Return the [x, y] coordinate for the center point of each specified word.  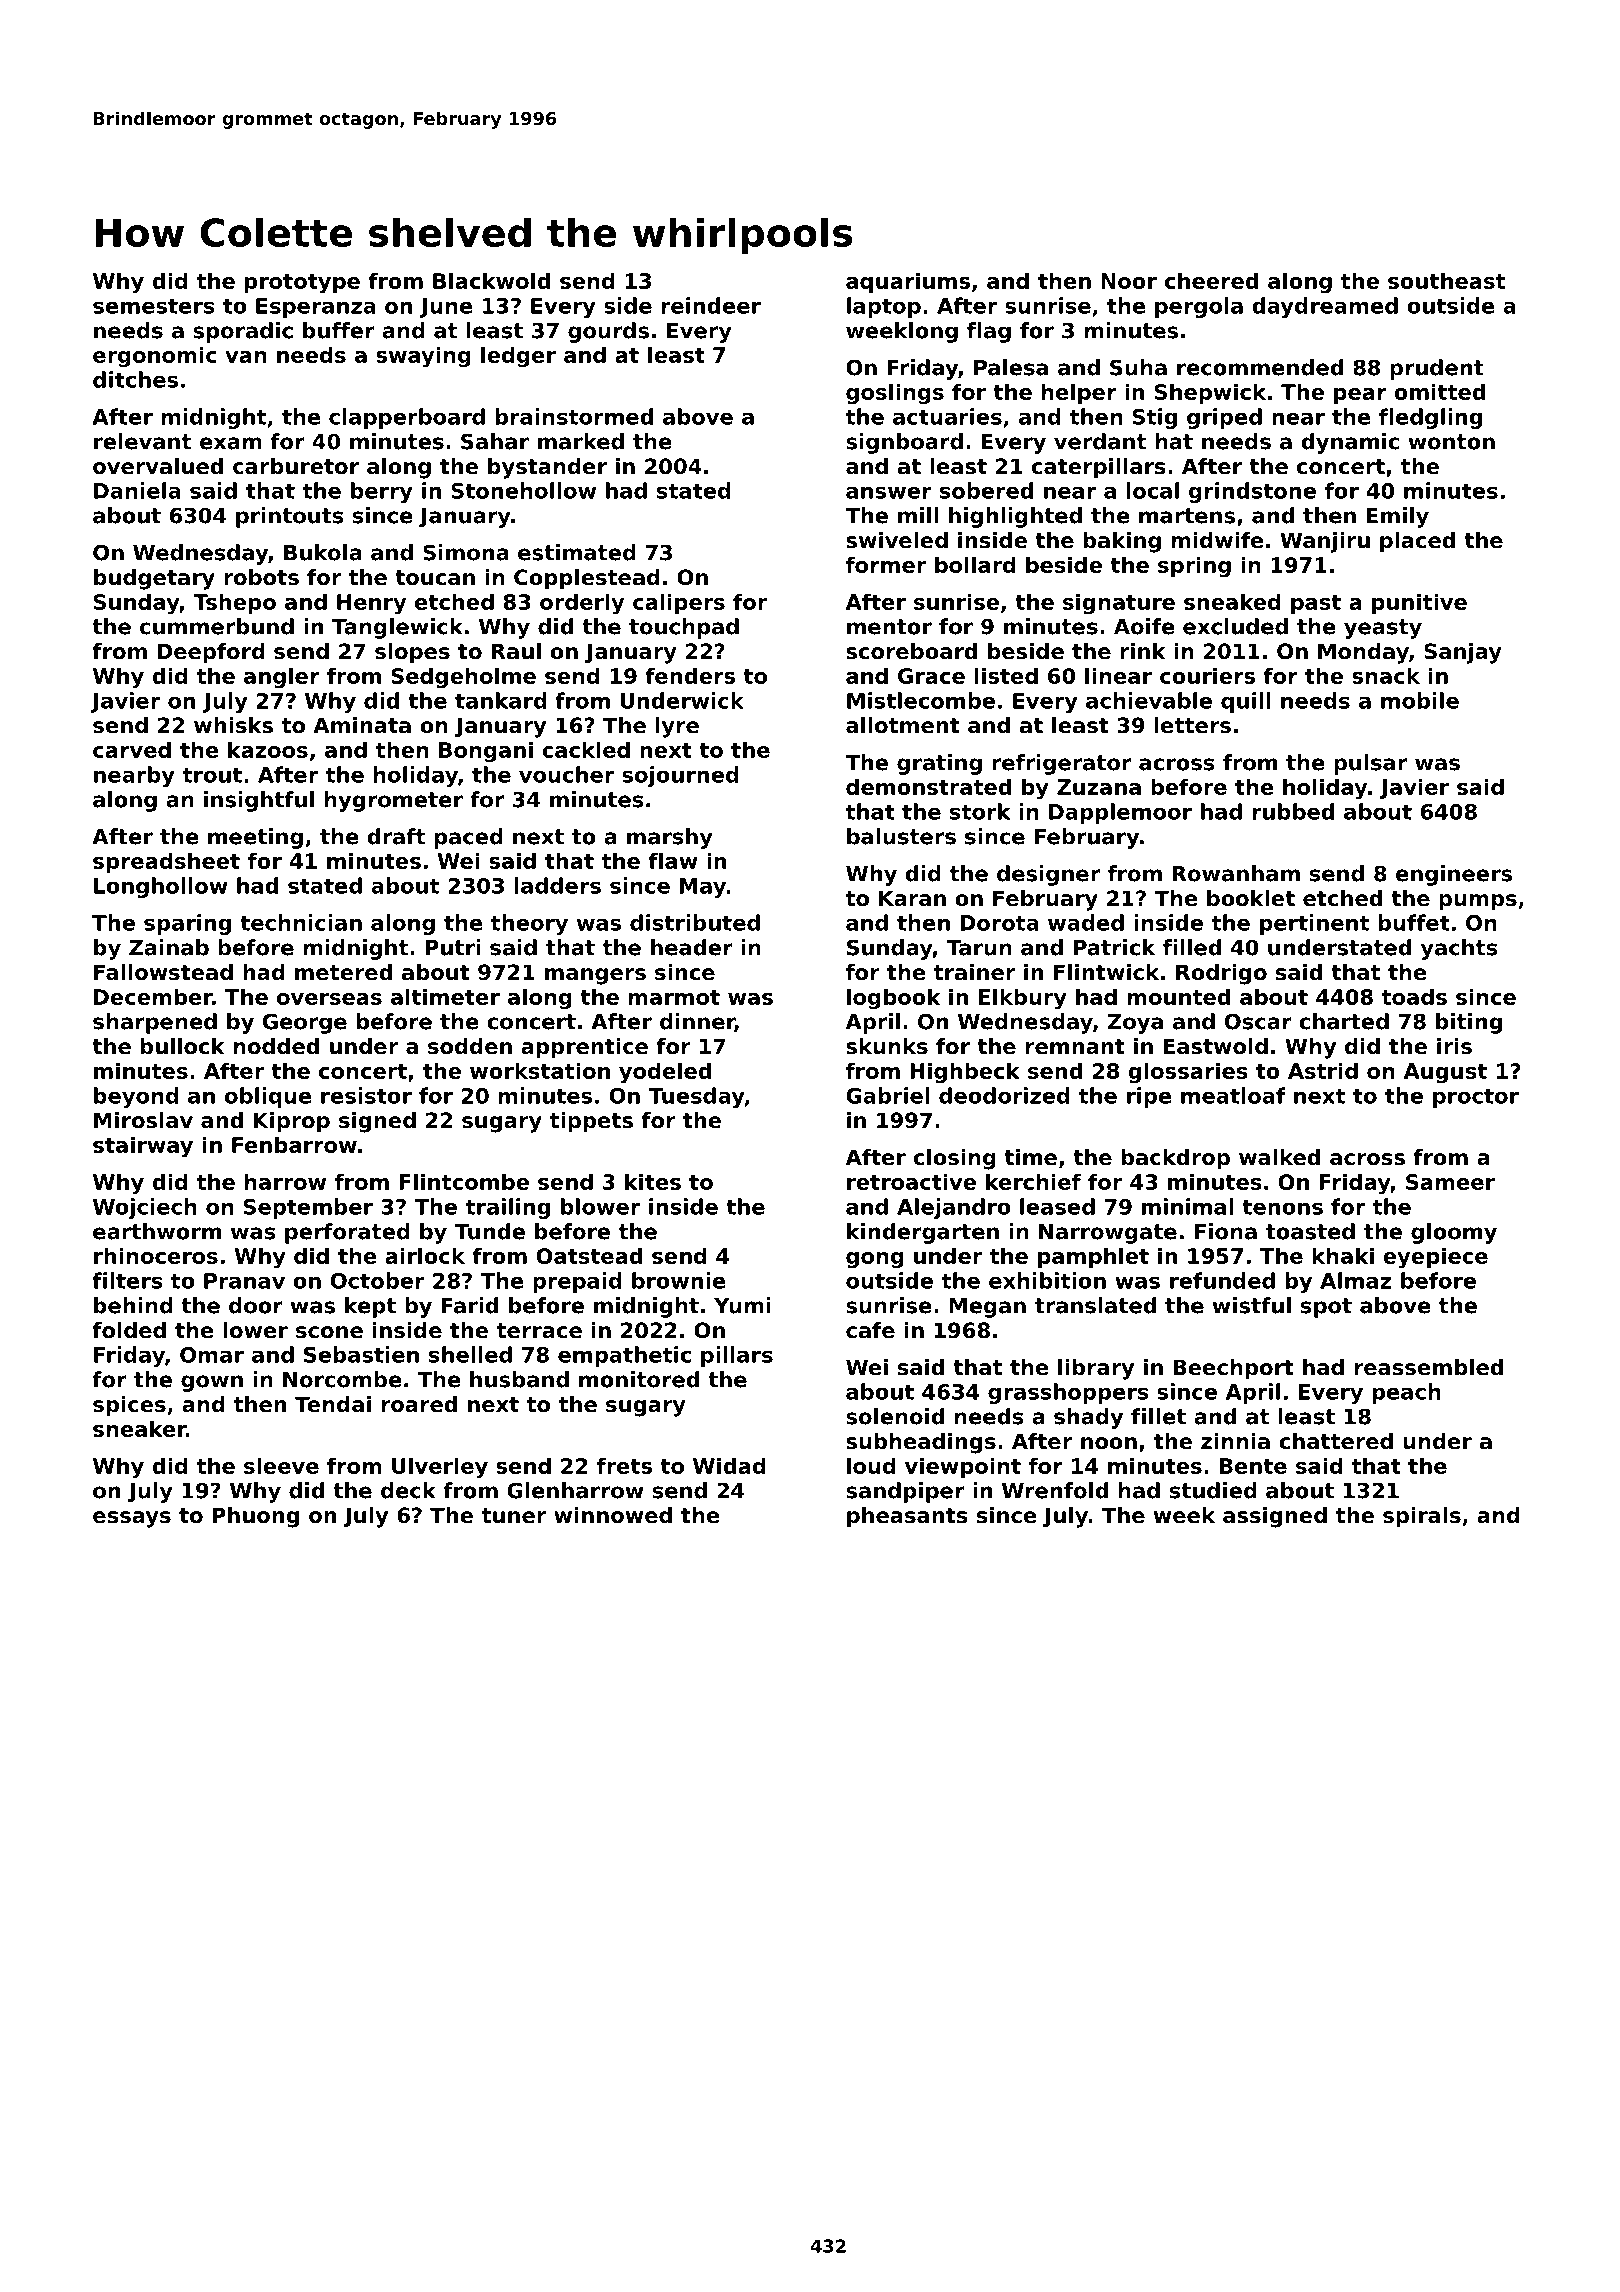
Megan [987, 1308]
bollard [975, 564]
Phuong [255, 1517]
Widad [729, 1465]
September [308, 1208]
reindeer [711, 305]
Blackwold [491, 280]
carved [132, 749]
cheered [1211, 280]
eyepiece [1435, 1258]
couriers [1207, 675]
